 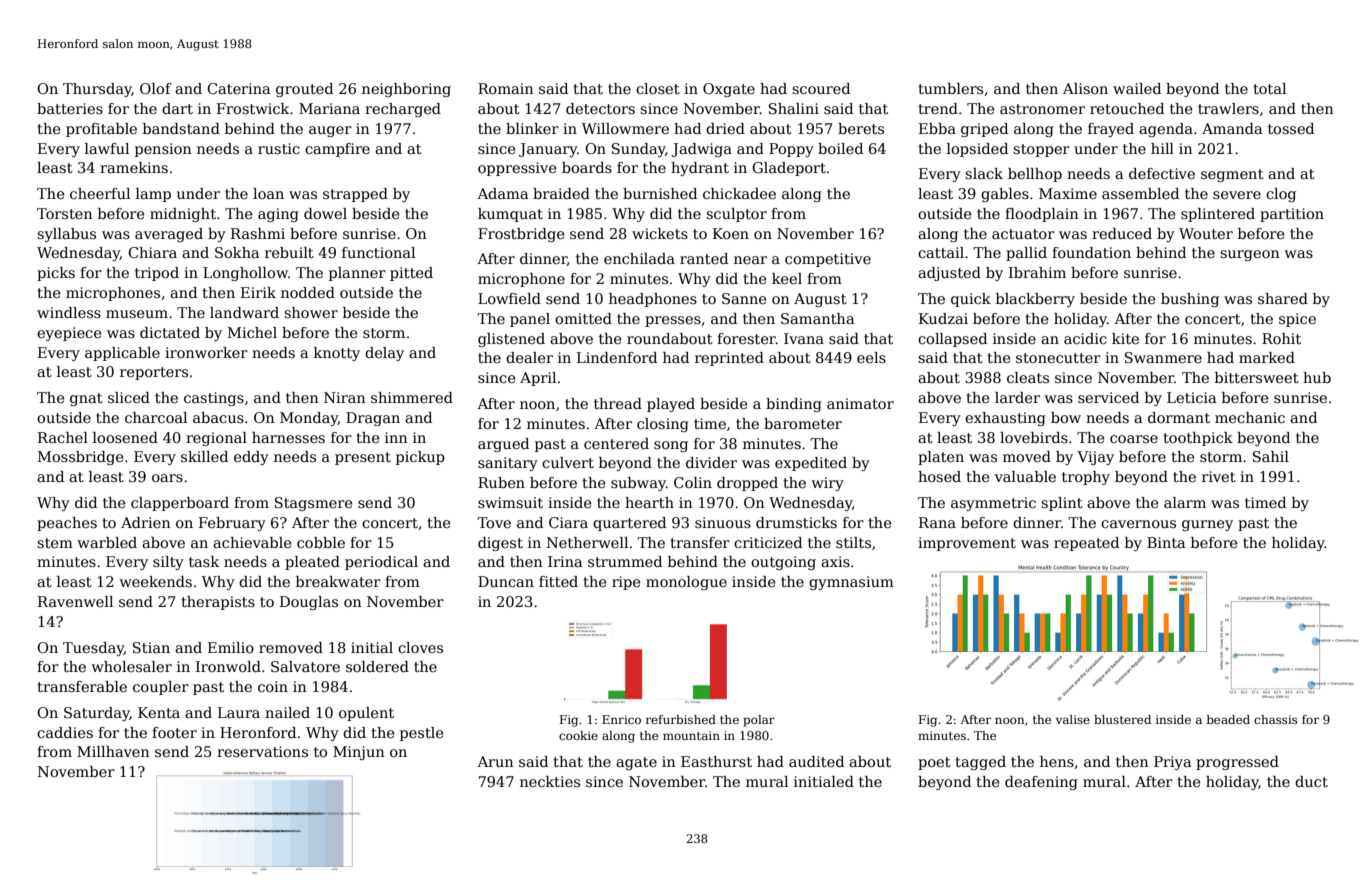 I want to click on Michel, so click(x=252, y=332).
